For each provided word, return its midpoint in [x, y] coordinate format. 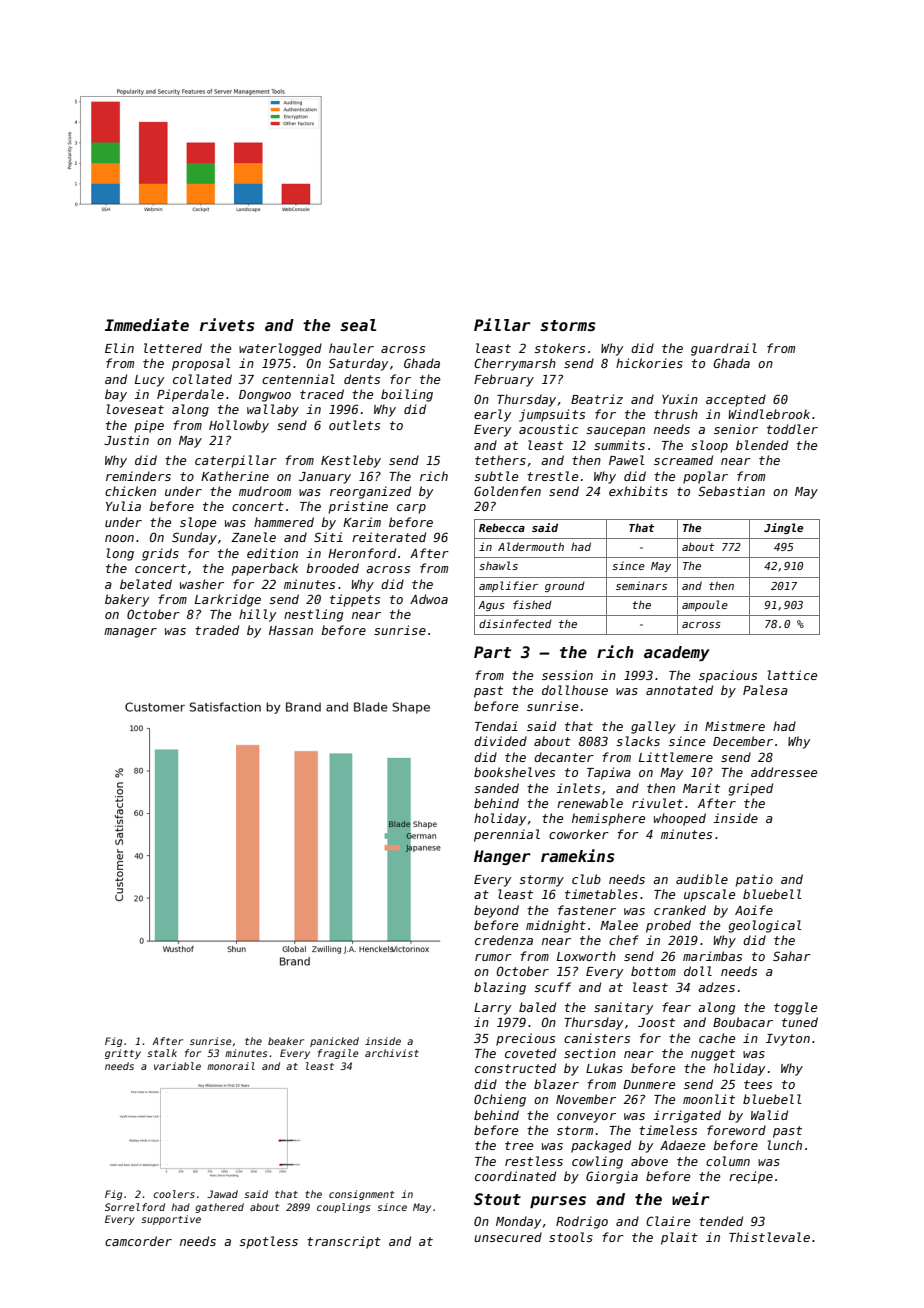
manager [130, 633]
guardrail [724, 349]
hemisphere [608, 819]
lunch [785, 1145]
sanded [496, 788]
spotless [268, 1242]
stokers [559, 348]
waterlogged [280, 349]
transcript [344, 1242]
